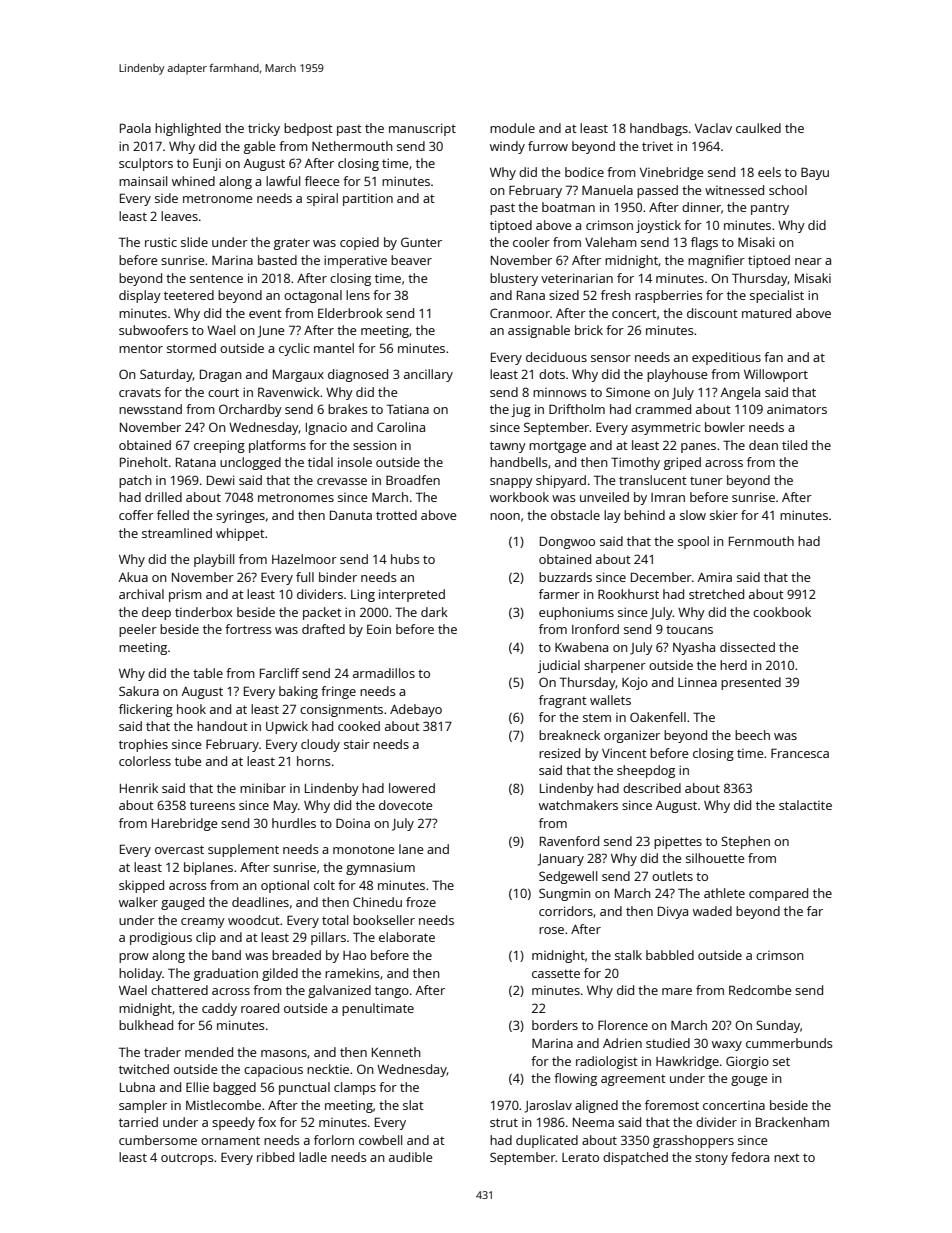  What do you see at coordinates (358, 375) in the screenshot?
I see `diagnosed` at bounding box center [358, 375].
